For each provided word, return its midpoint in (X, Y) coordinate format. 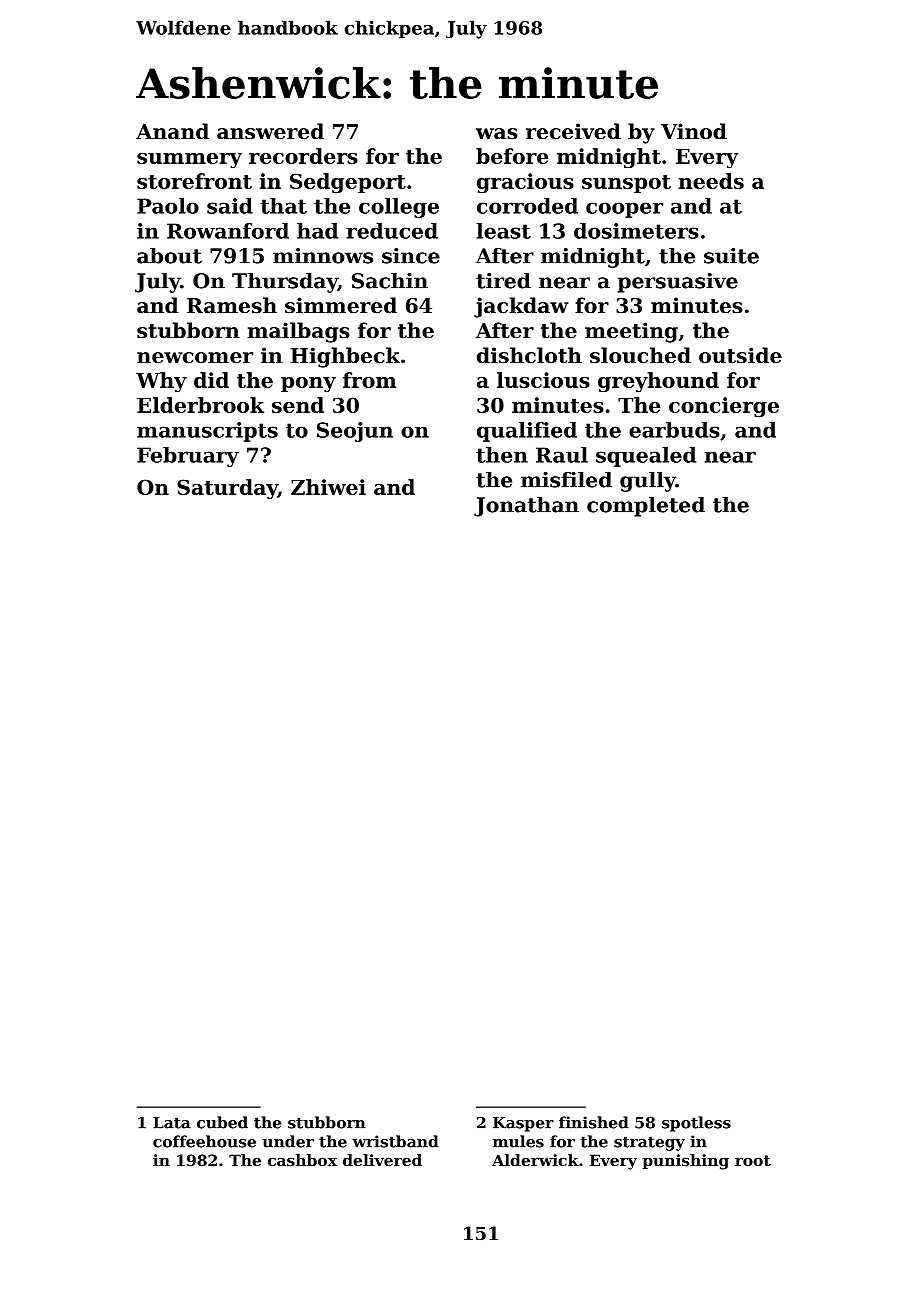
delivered (382, 1160)
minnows (323, 256)
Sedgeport (348, 183)
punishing (685, 1162)
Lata (172, 1123)
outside (740, 355)
